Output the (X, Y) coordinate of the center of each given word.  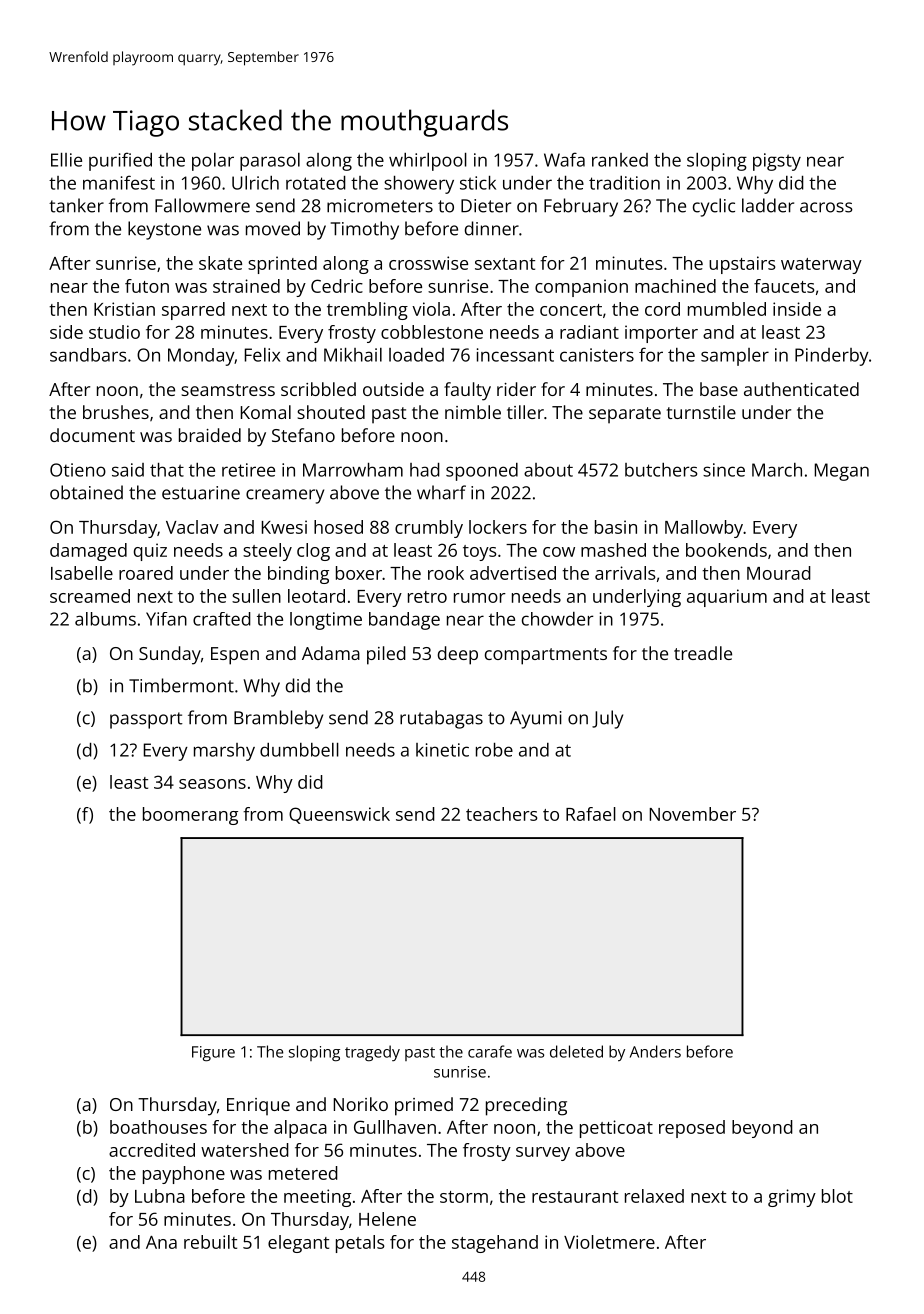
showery (419, 185)
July (607, 719)
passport (146, 720)
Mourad (779, 573)
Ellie (66, 160)
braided (210, 435)
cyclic (714, 207)
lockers (498, 527)
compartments (546, 656)
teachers (501, 814)
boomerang (190, 816)
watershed (245, 1150)
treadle (703, 653)
